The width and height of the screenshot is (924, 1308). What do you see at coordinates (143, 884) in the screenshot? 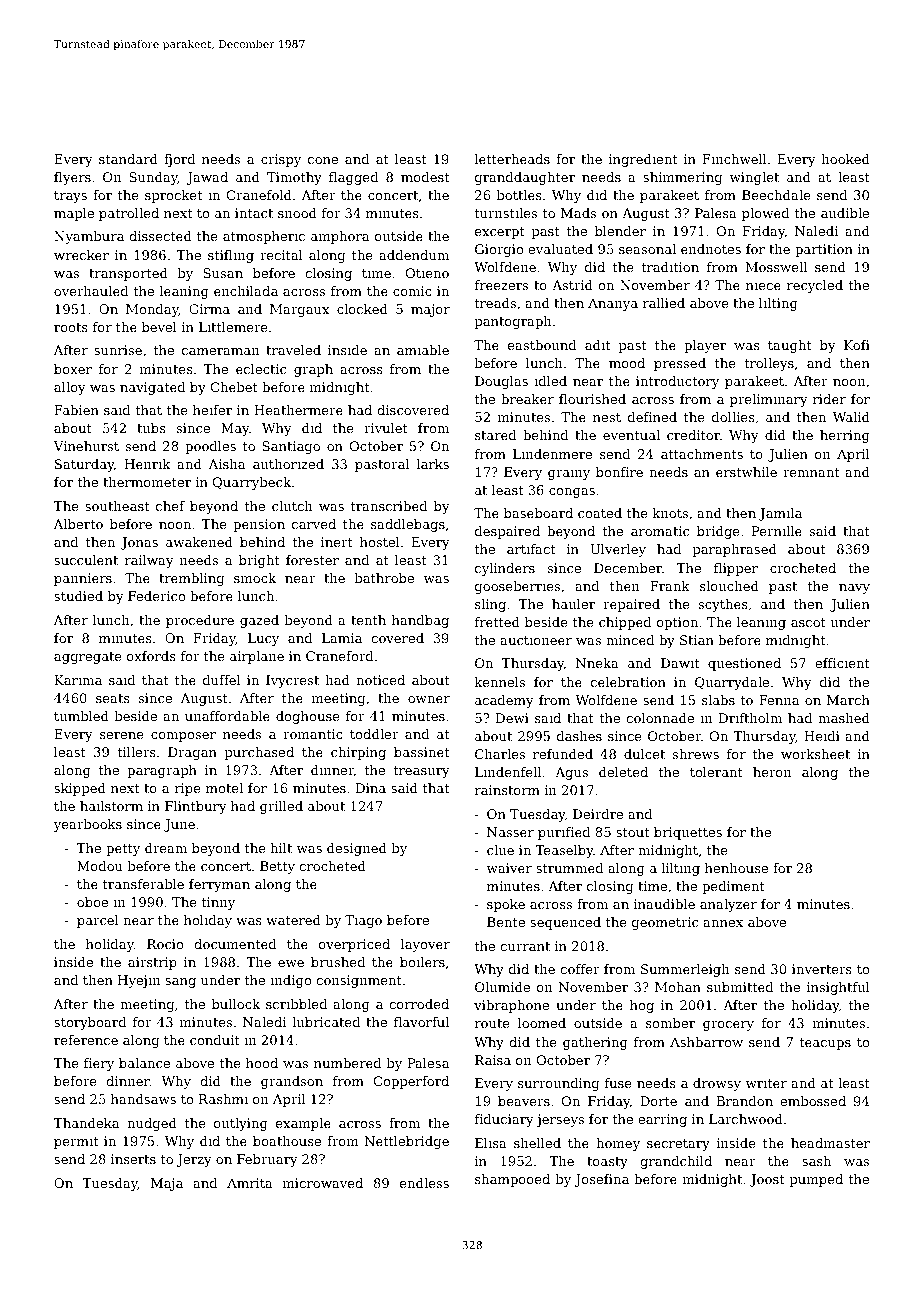
I see `transferable` at bounding box center [143, 884].
